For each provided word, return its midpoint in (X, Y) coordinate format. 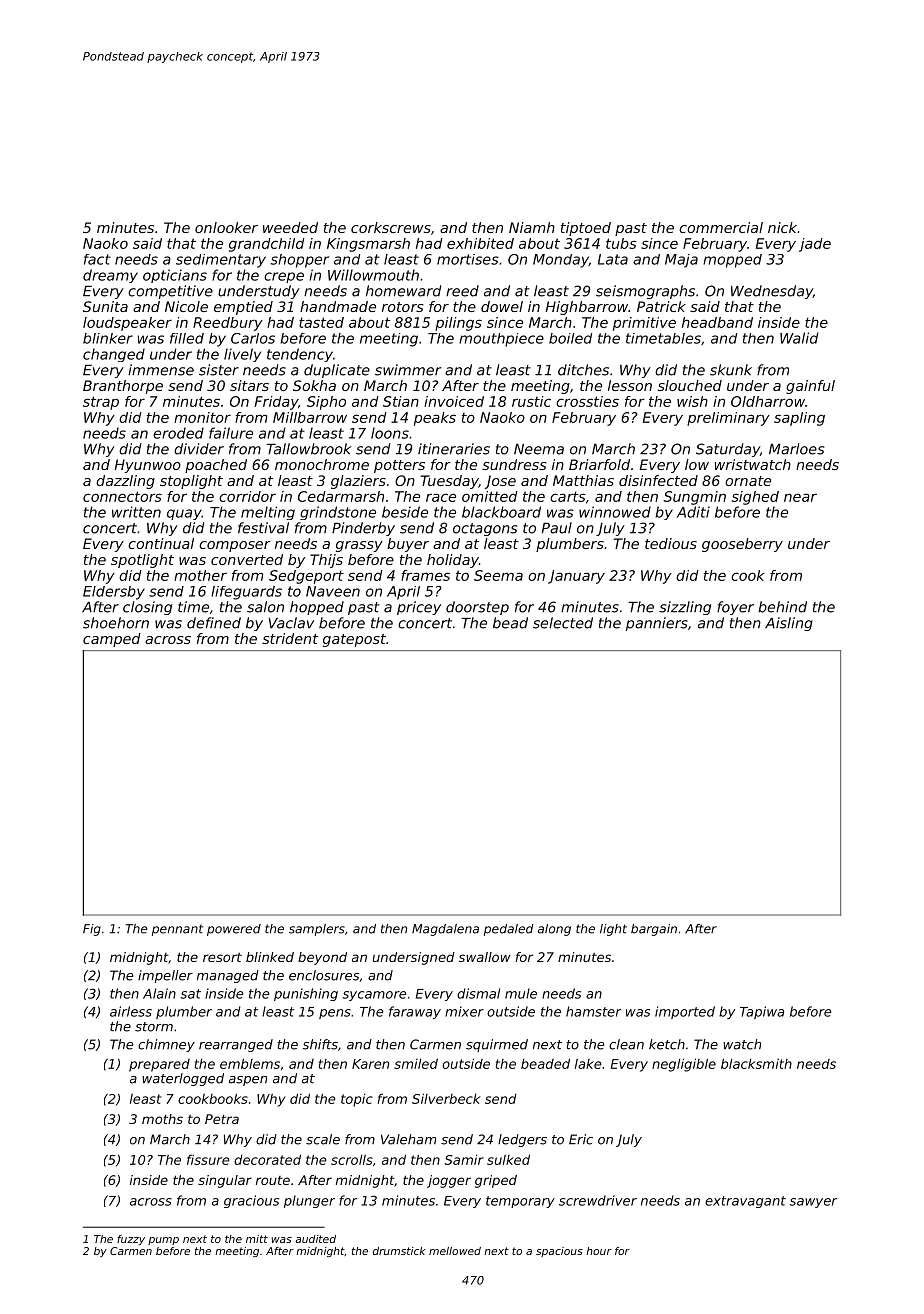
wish (692, 401)
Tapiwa (762, 1012)
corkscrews (391, 227)
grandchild (267, 245)
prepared (159, 1065)
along (554, 930)
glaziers (358, 482)
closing (147, 608)
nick (782, 227)
